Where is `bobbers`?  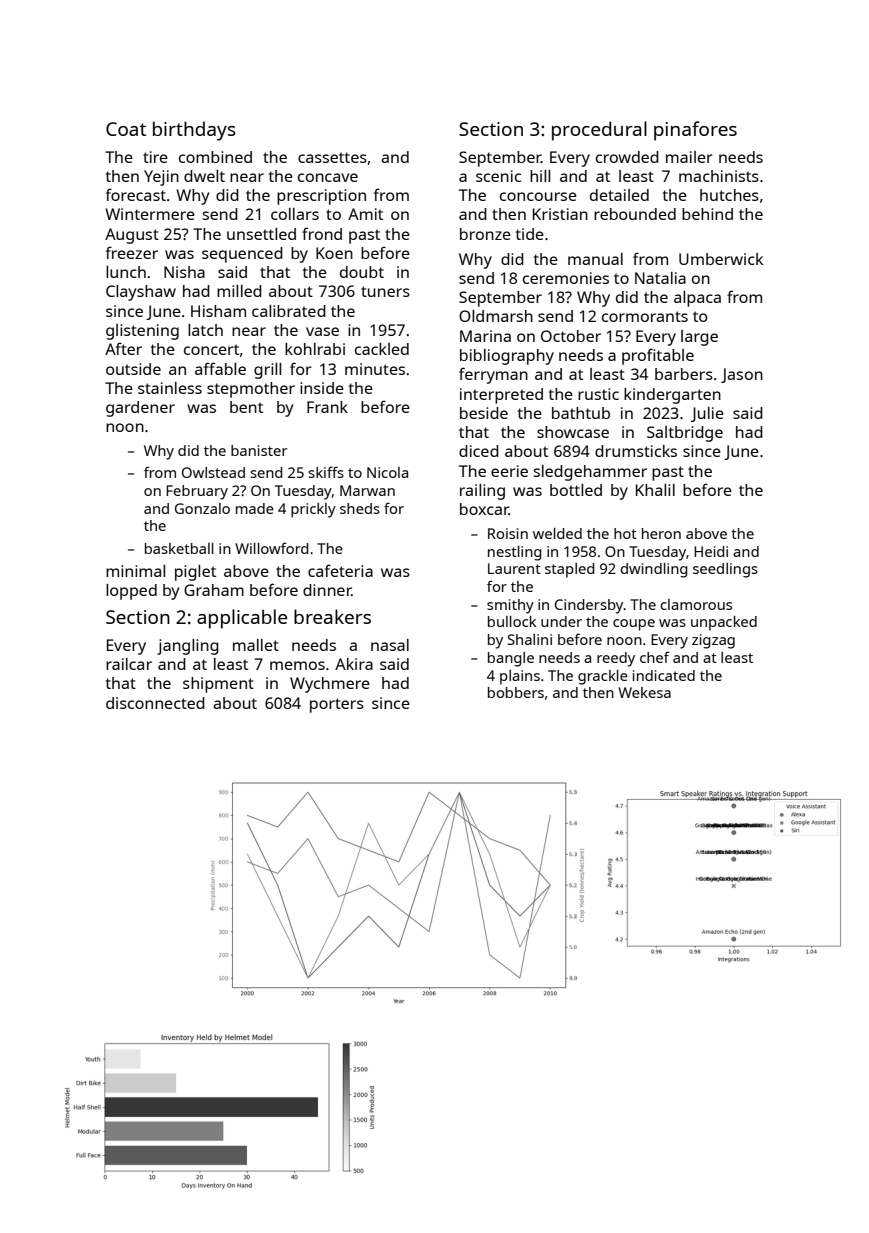 bobbers is located at coordinates (516, 692).
